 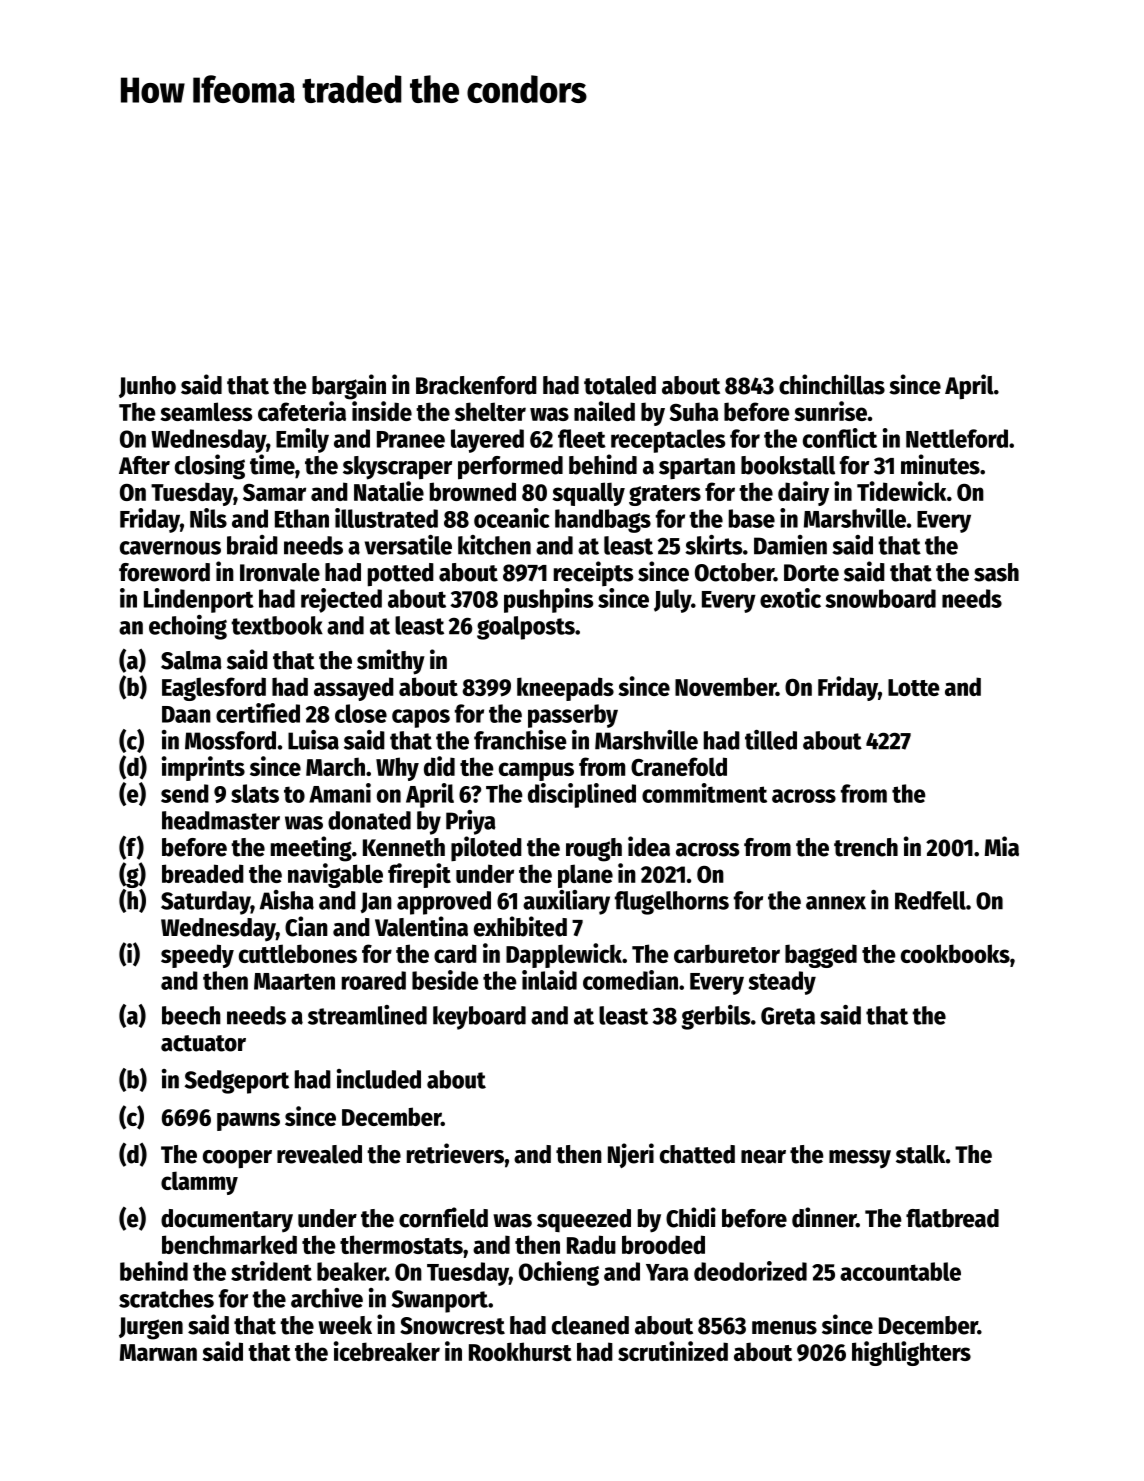 I want to click on Maarten, so click(x=294, y=981).
